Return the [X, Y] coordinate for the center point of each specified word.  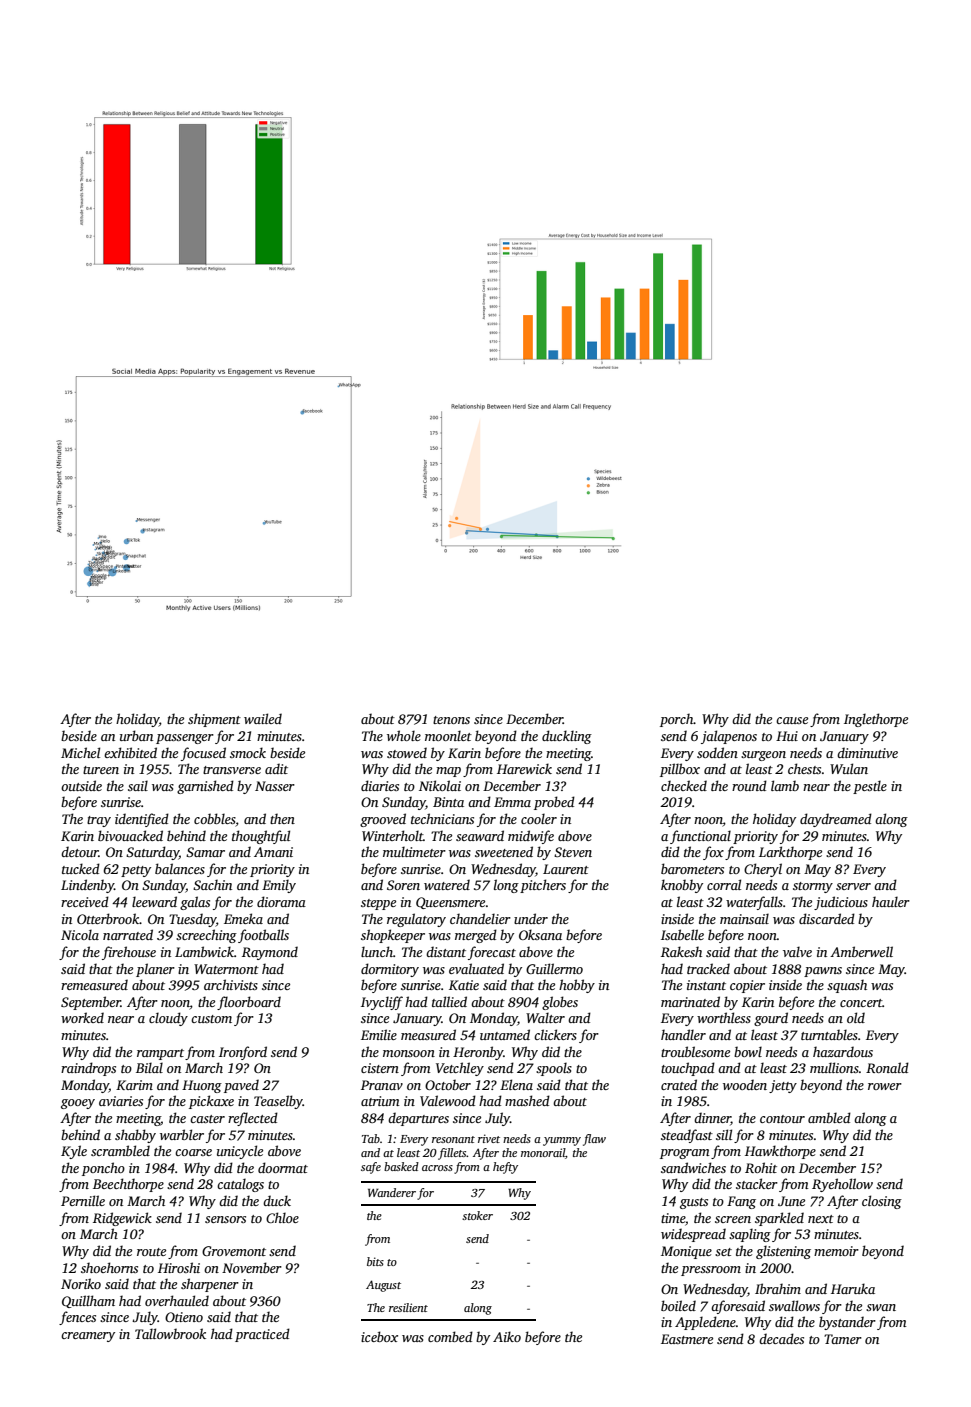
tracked [708, 968]
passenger [185, 739]
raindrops [88, 1069]
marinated [690, 1001]
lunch [377, 951]
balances [180, 868]
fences [77, 1318]
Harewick [524, 768]
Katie [464, 985]
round [749, 785]
